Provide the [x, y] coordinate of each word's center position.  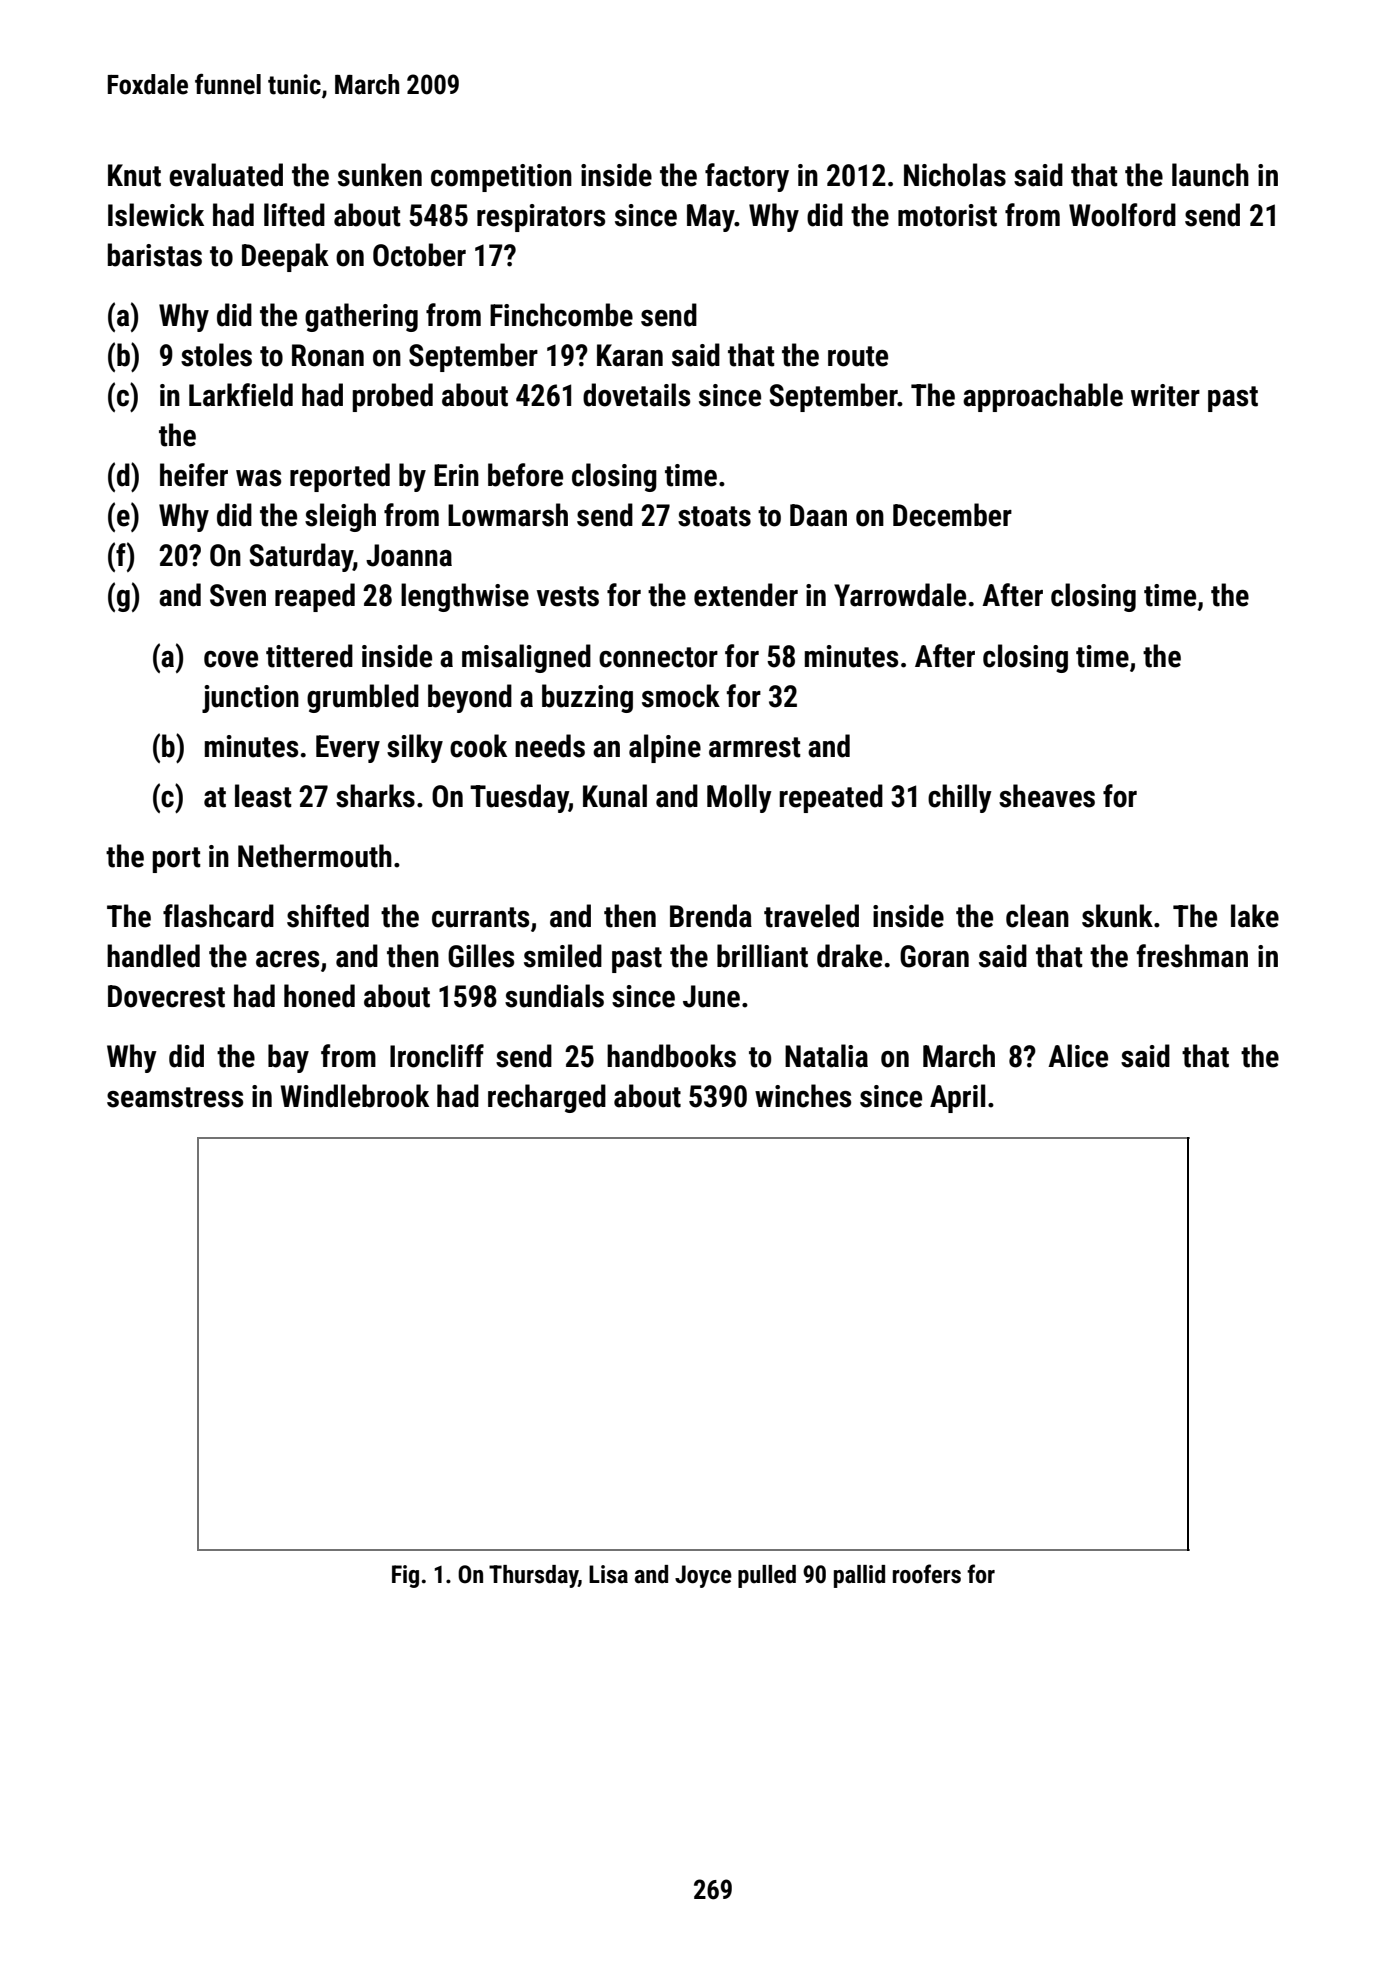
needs [550, 746]
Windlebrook [354, 1096]
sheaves [1047, 796]
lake [1255, 916]
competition [501, 178]
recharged [547, 1098]
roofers [927, 1574]
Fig [405, 1576]
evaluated [226, 175]
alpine [665, 748]
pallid [859, 1576]
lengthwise [465, 597]
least [263, 796]
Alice [1078, 1056]
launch [1210, 175]
